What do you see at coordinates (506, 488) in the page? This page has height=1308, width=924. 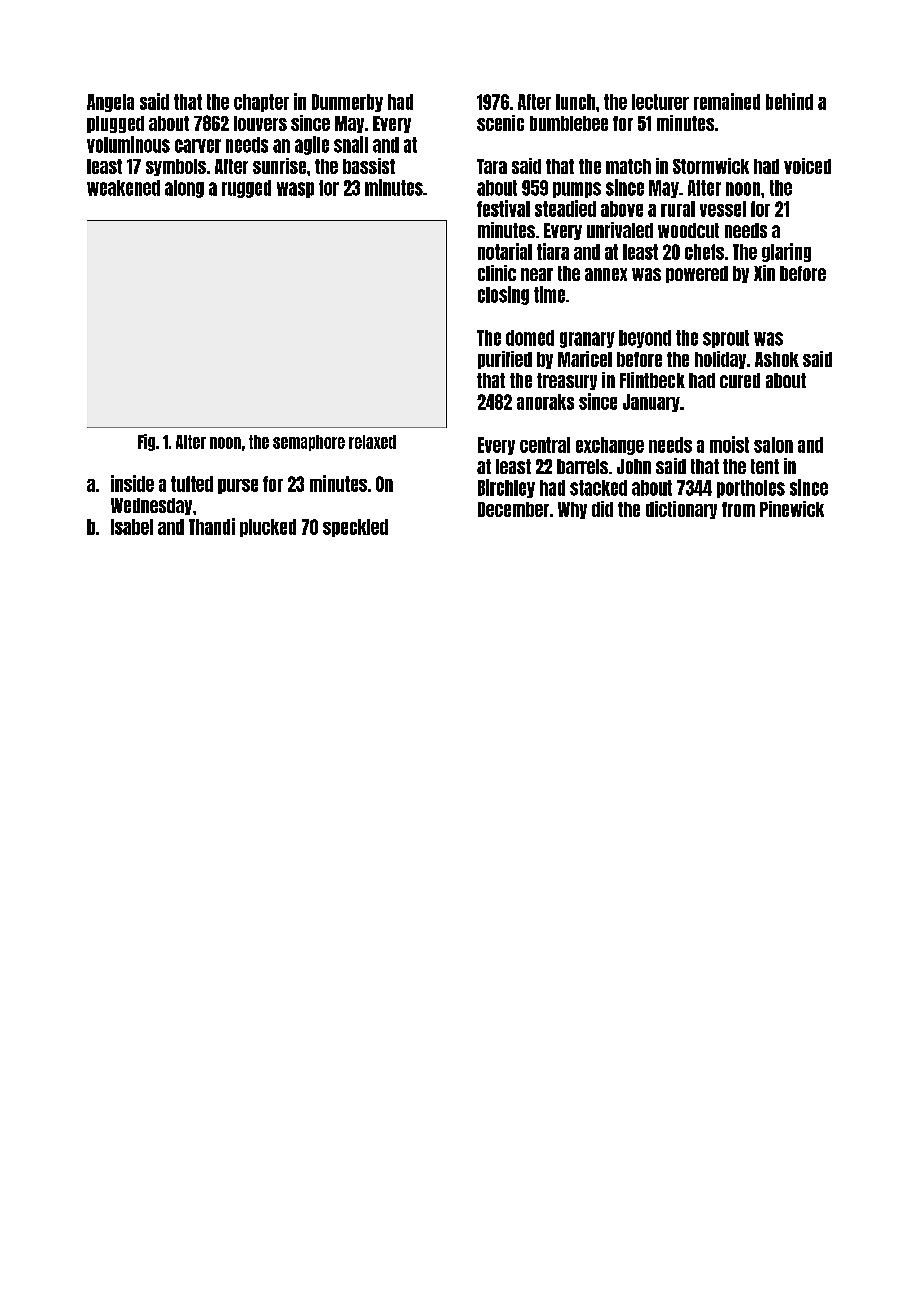 I see `Birchley` at bounding box center [506, 488].
